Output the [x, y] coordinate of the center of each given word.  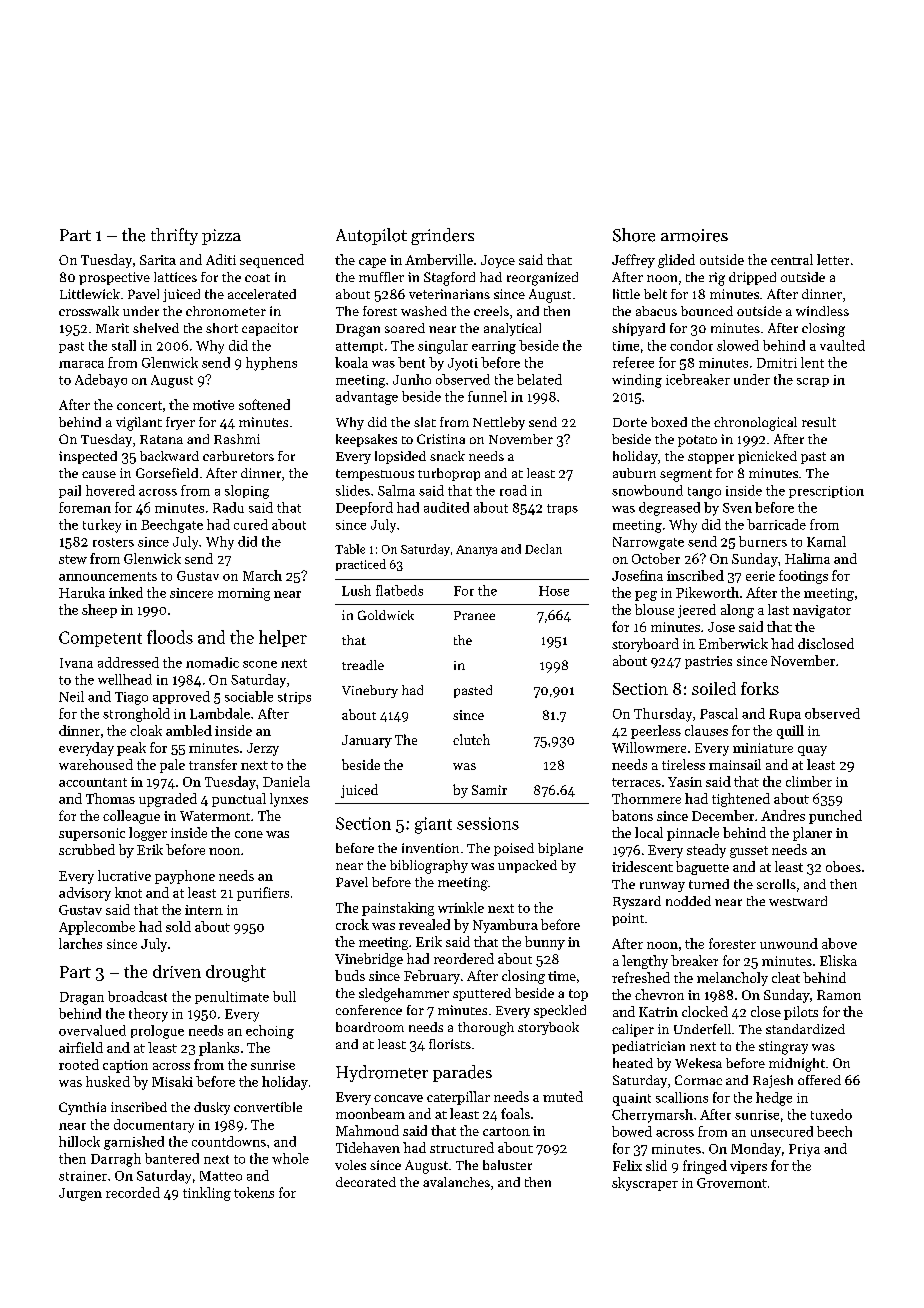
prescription [826, 492]
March [262, 575]
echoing [270, 1032]
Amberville [439, 259]
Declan [543, 549]
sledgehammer [404, 995]
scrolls [776, 884]
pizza [221, 237]
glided [676, 261]
